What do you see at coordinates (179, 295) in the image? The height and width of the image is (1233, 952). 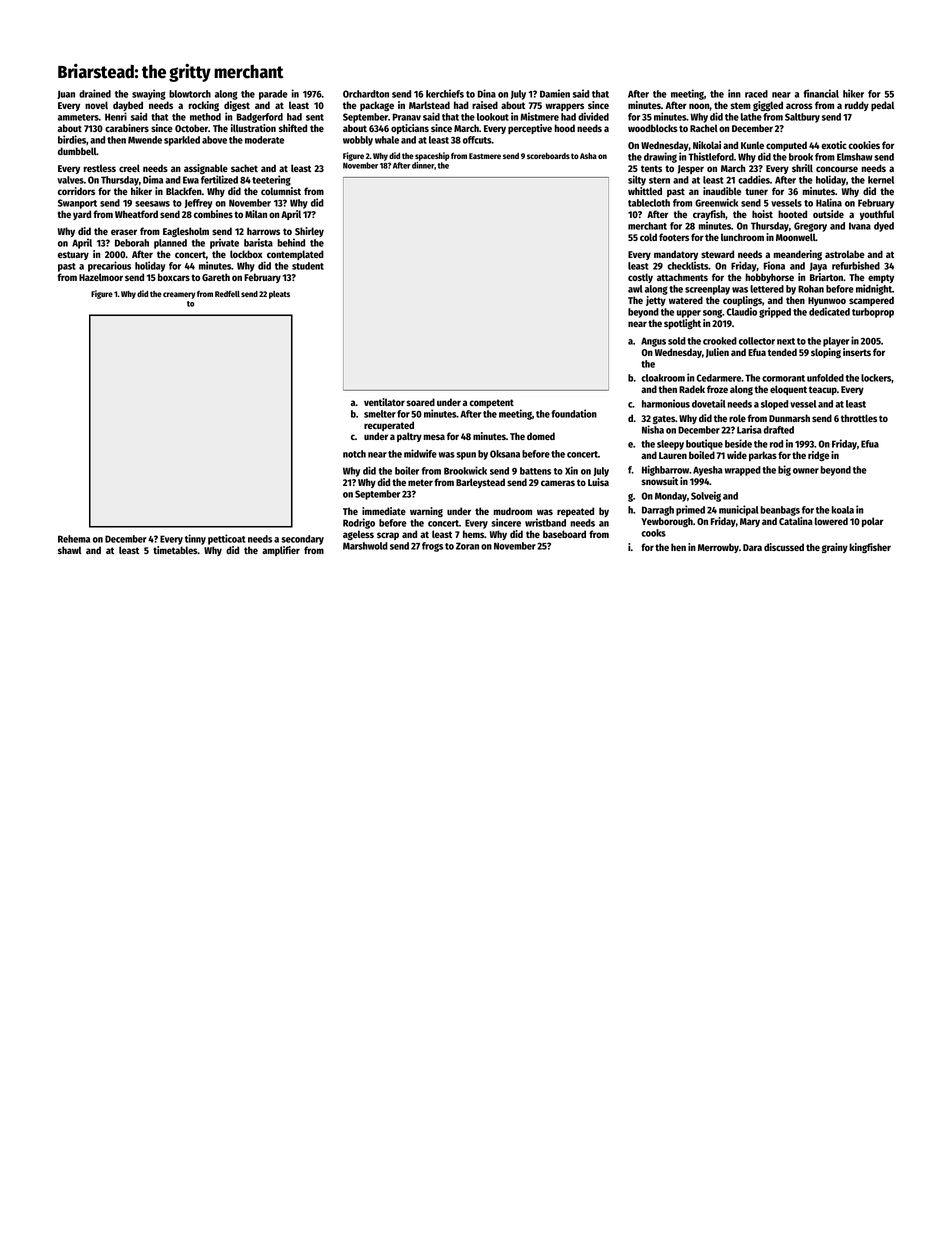 I see `creamery` at bounding box center [179, 295].
